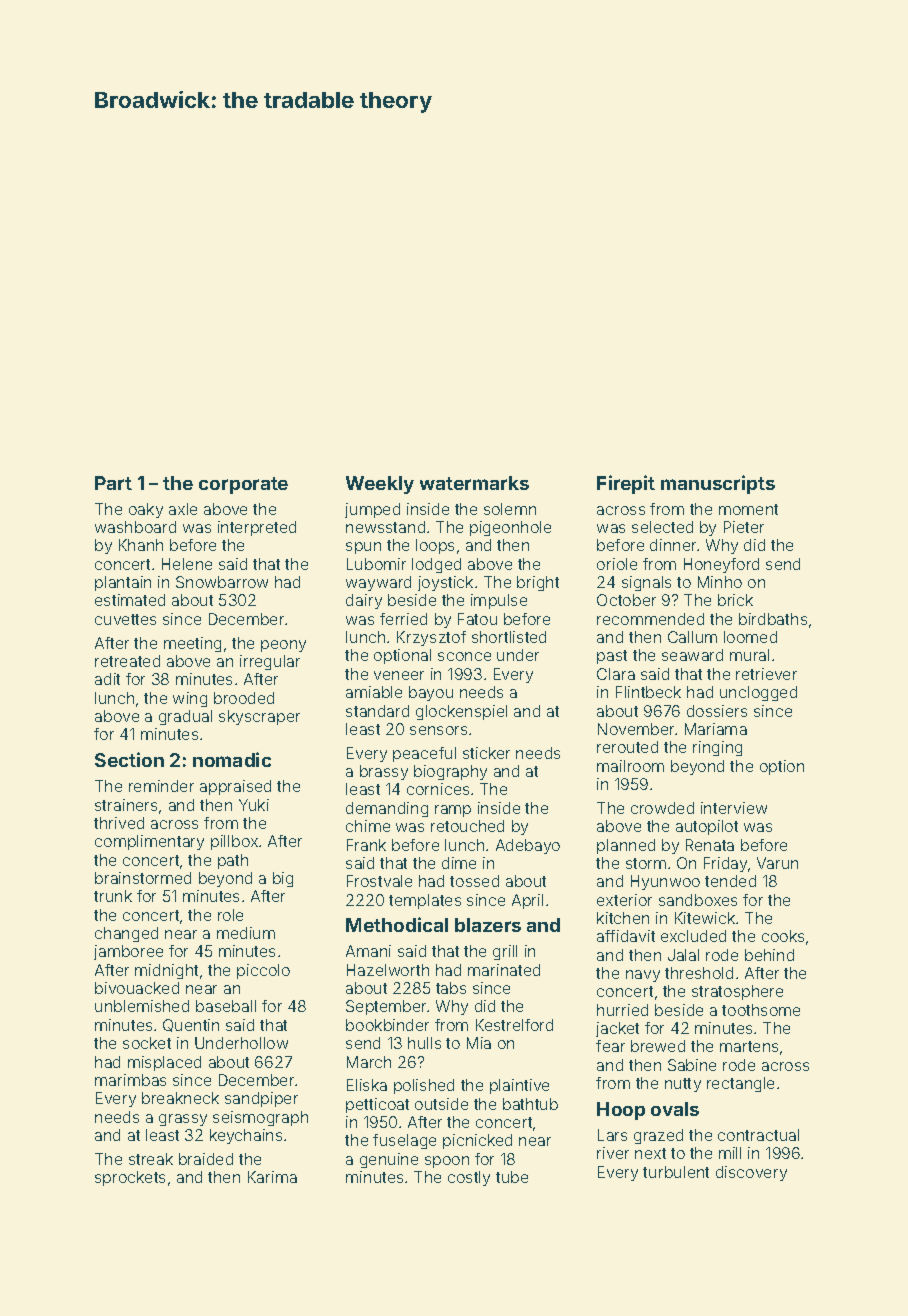  Describe the element at coordinates (141, 545) in the screenshot. I see `Khanh` at that location.
